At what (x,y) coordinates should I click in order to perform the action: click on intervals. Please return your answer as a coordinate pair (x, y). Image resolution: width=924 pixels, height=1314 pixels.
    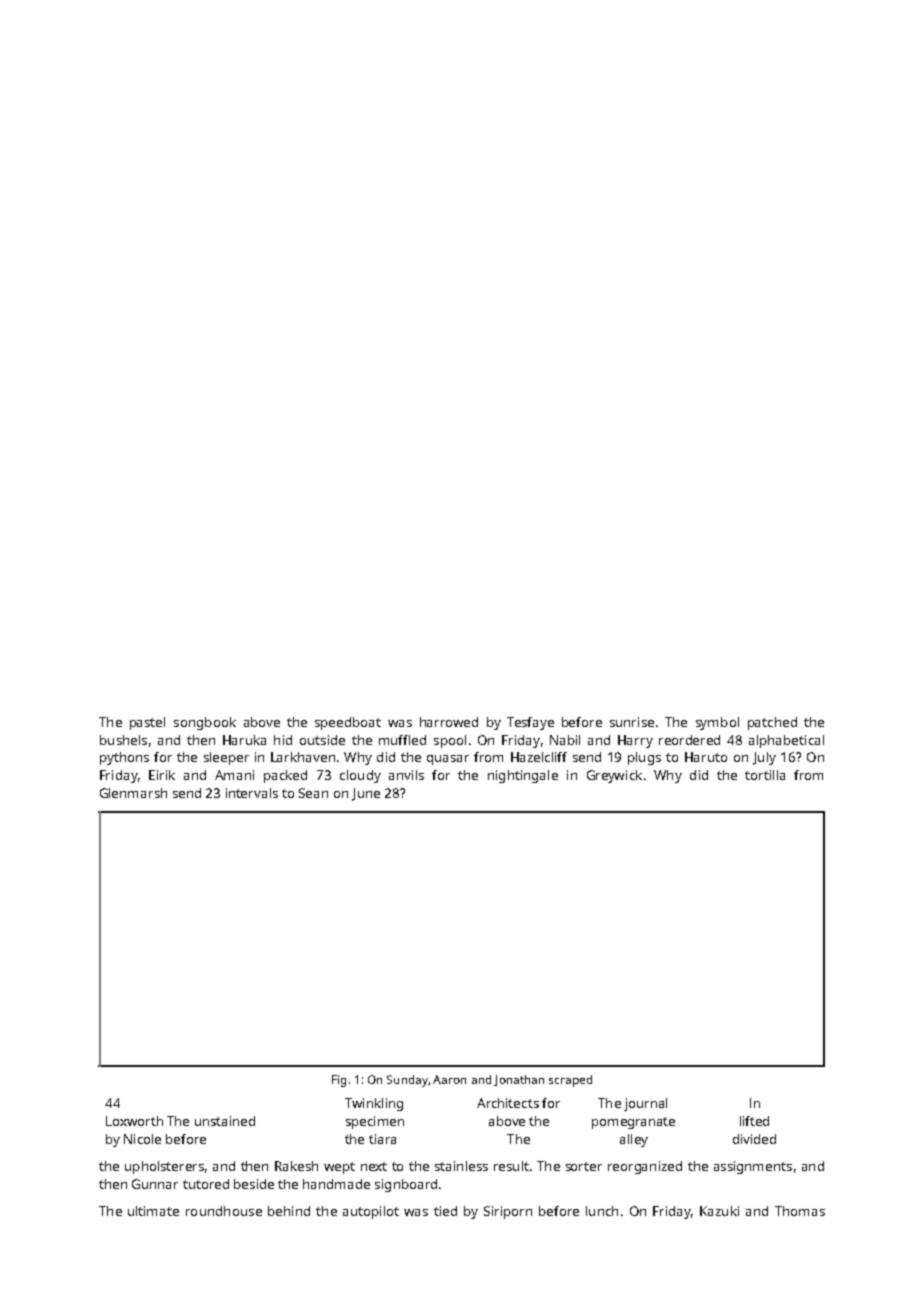
    Looking at the image, I should click on (252, 793).
